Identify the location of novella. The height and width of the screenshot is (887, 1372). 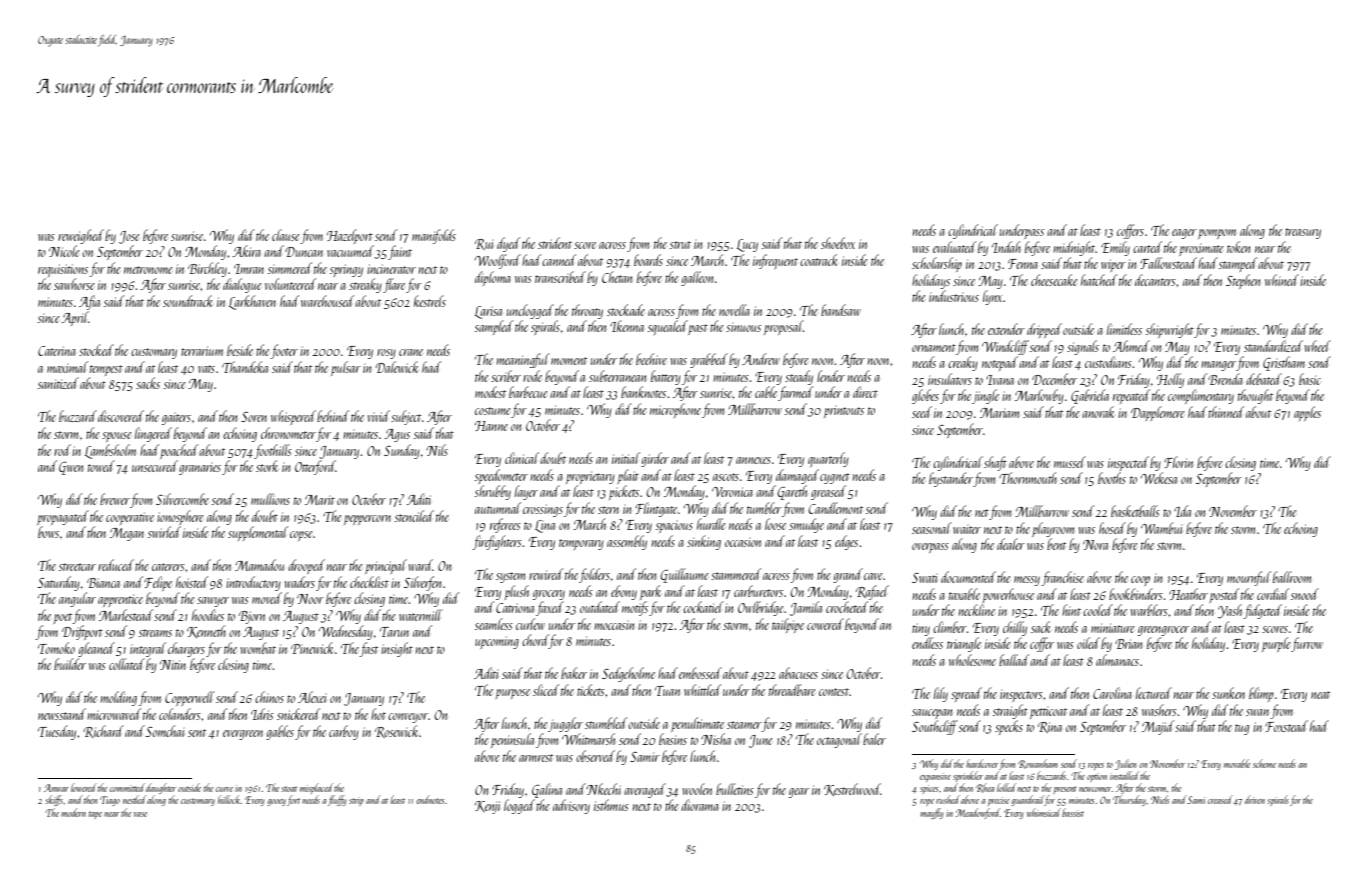
(734, 310).
